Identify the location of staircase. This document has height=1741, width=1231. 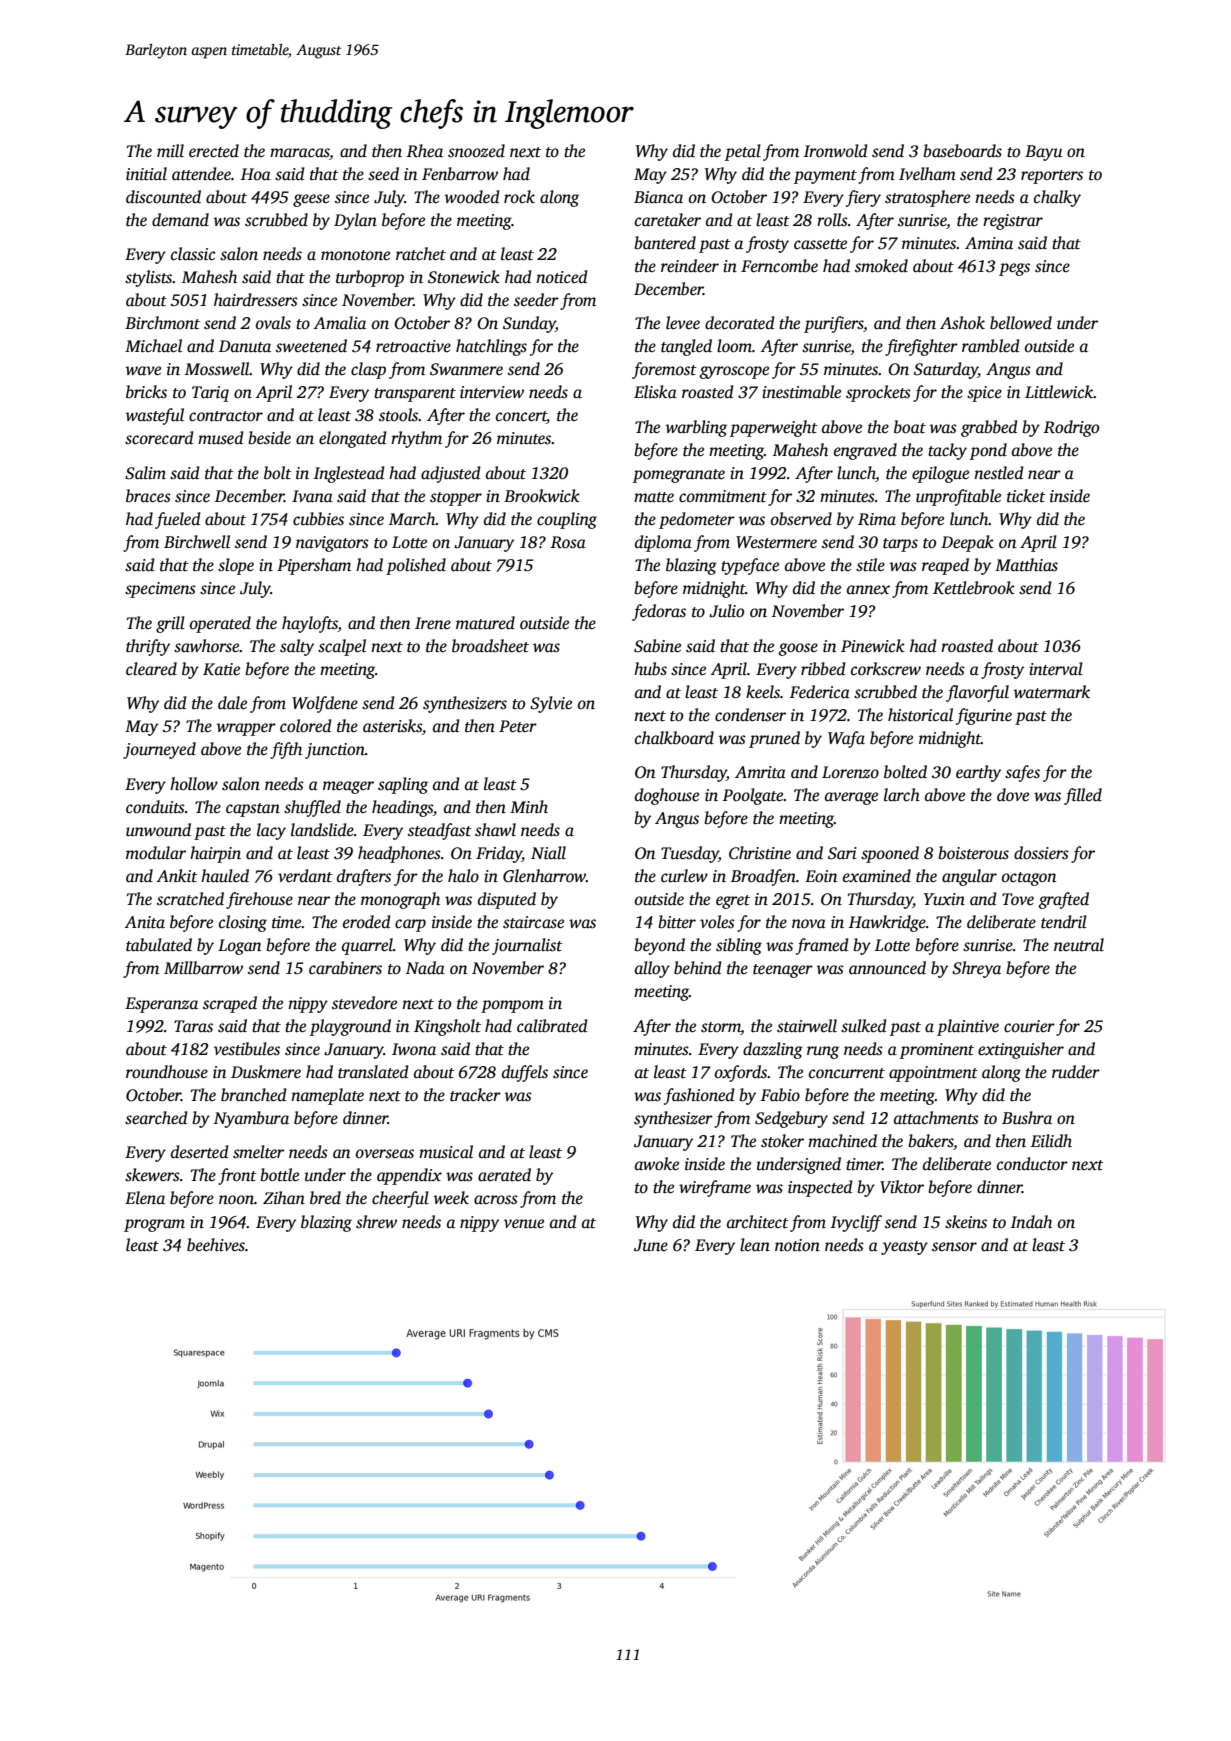
(533, 922).
